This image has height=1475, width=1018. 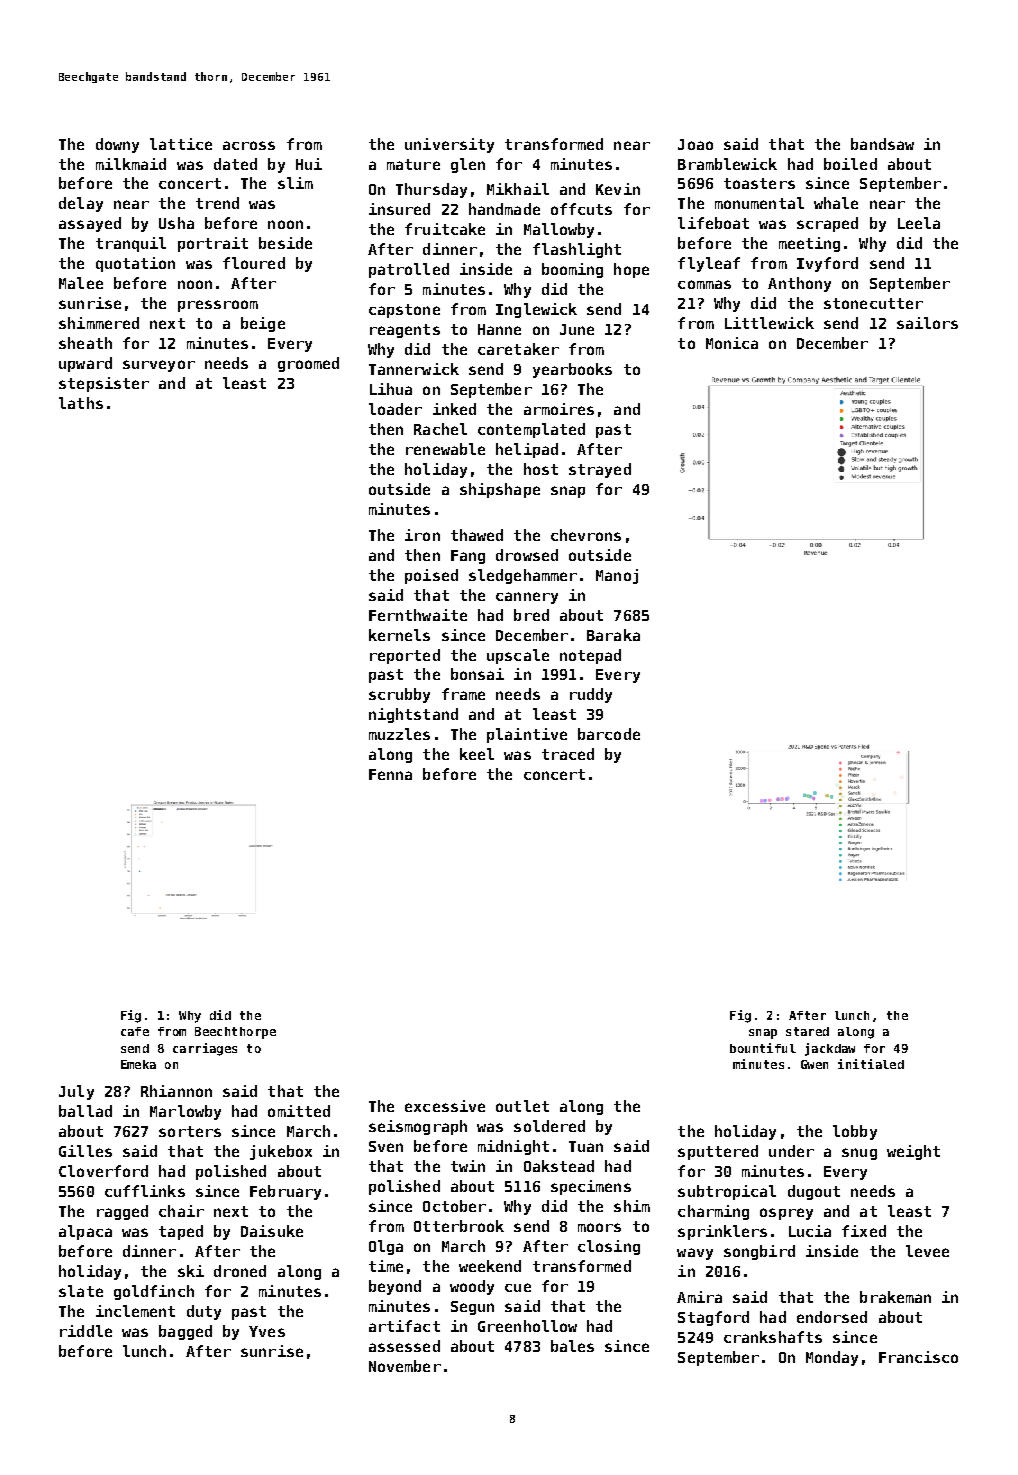 I want to click on Malee, so click(x=81, y=283).
